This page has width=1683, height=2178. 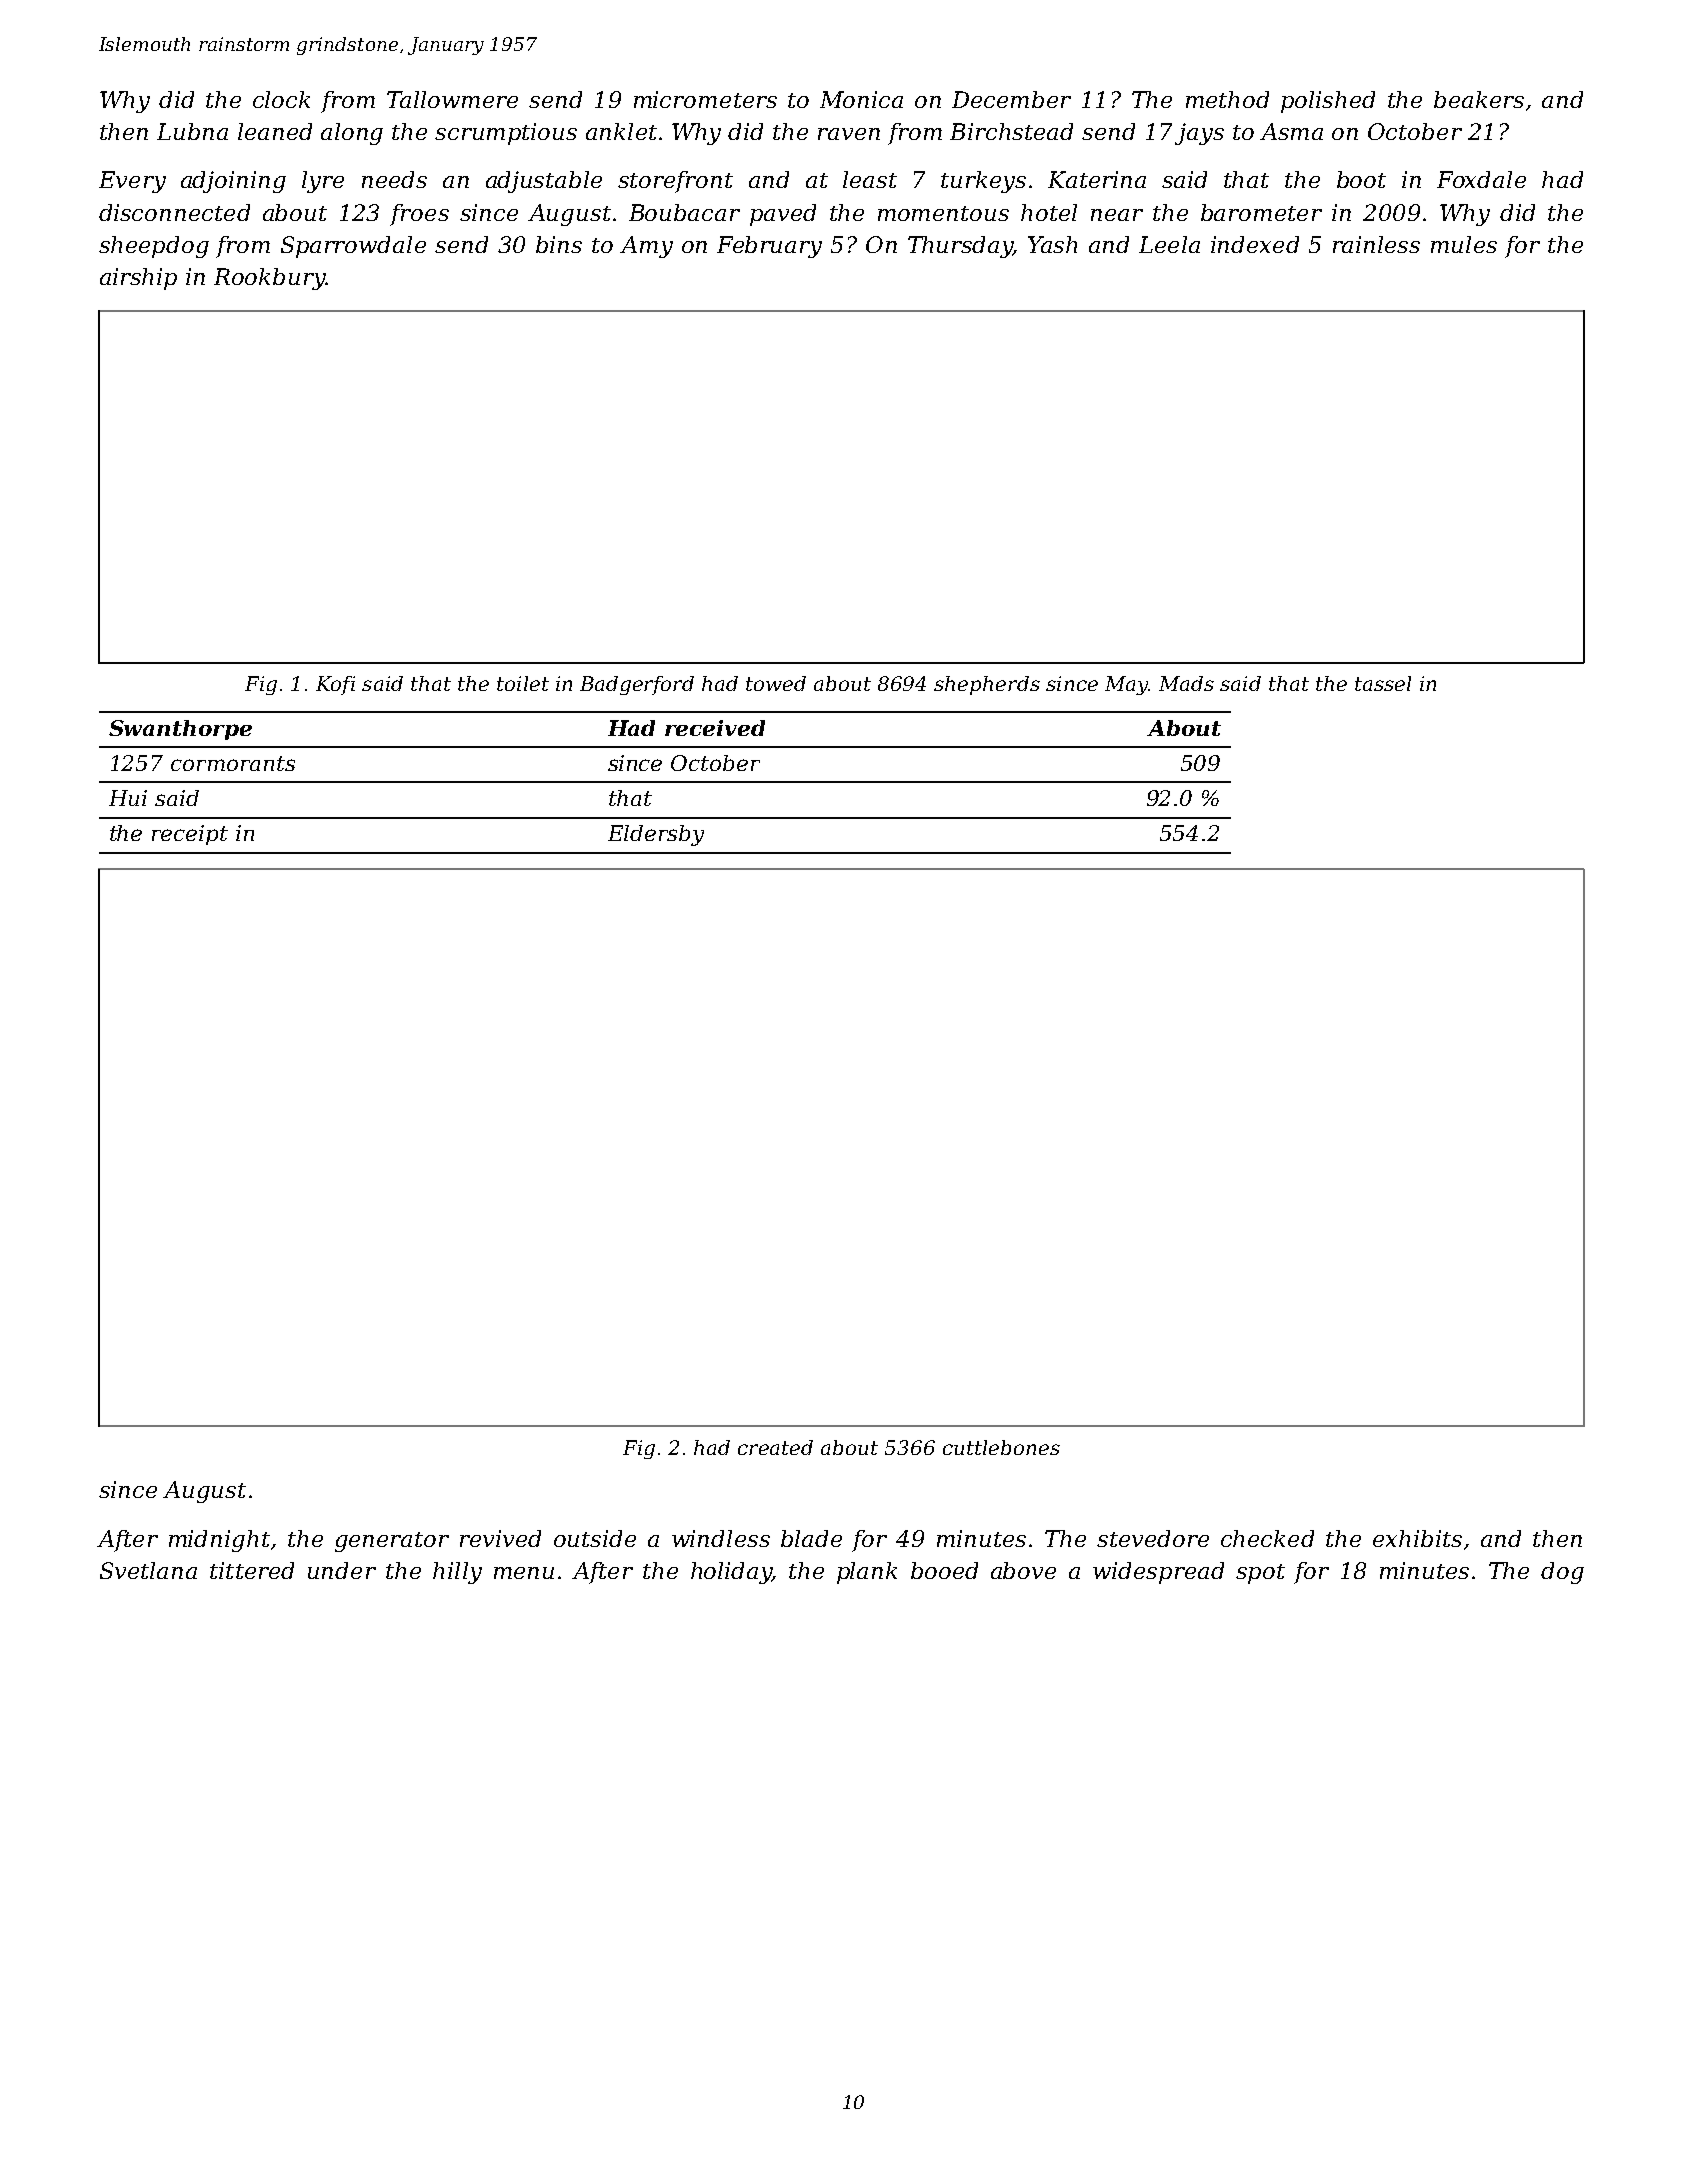 I want to click on rainless, so click(x=1376, y=244).
